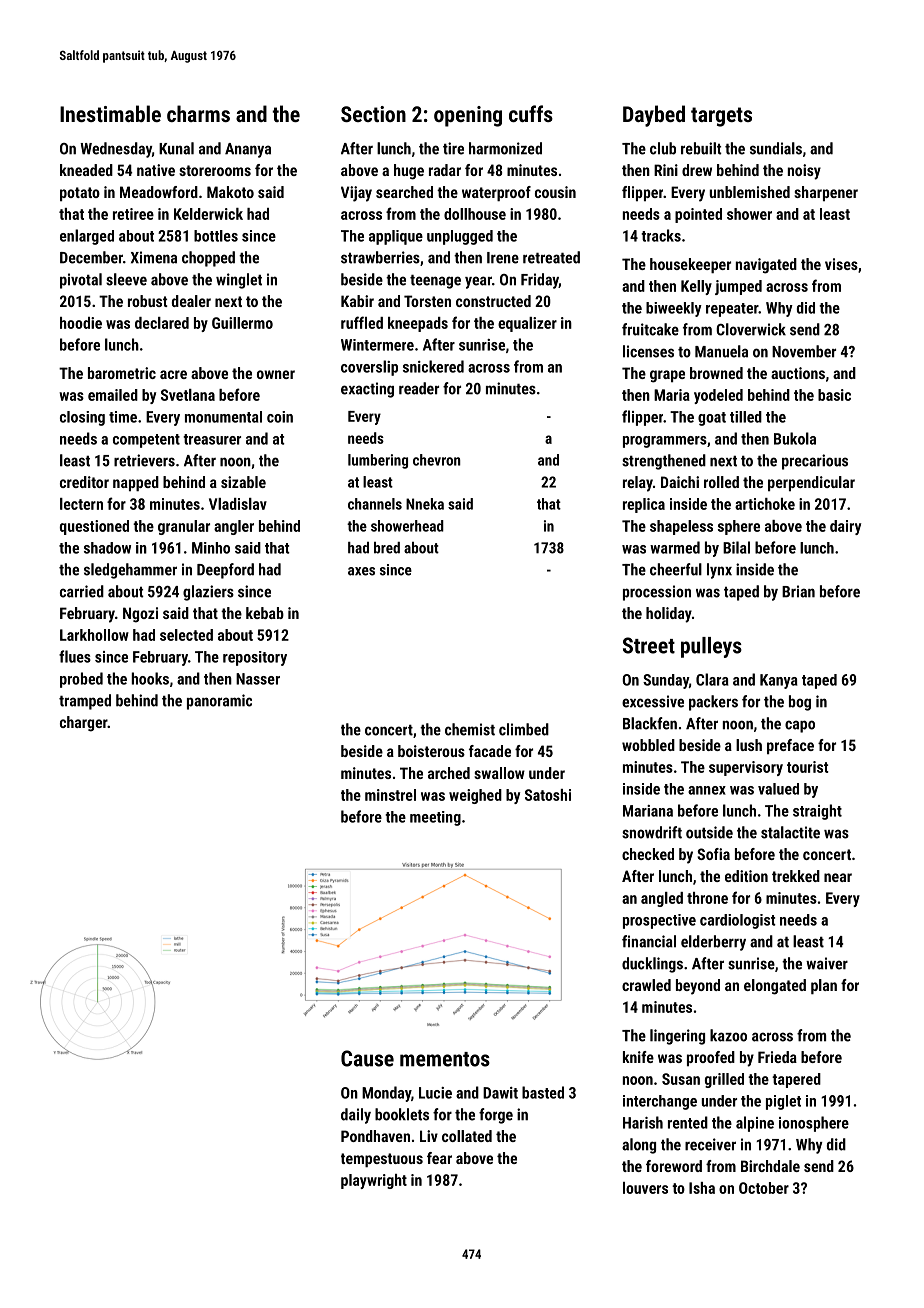  I want to click on panoramic, so click(219, 702).
